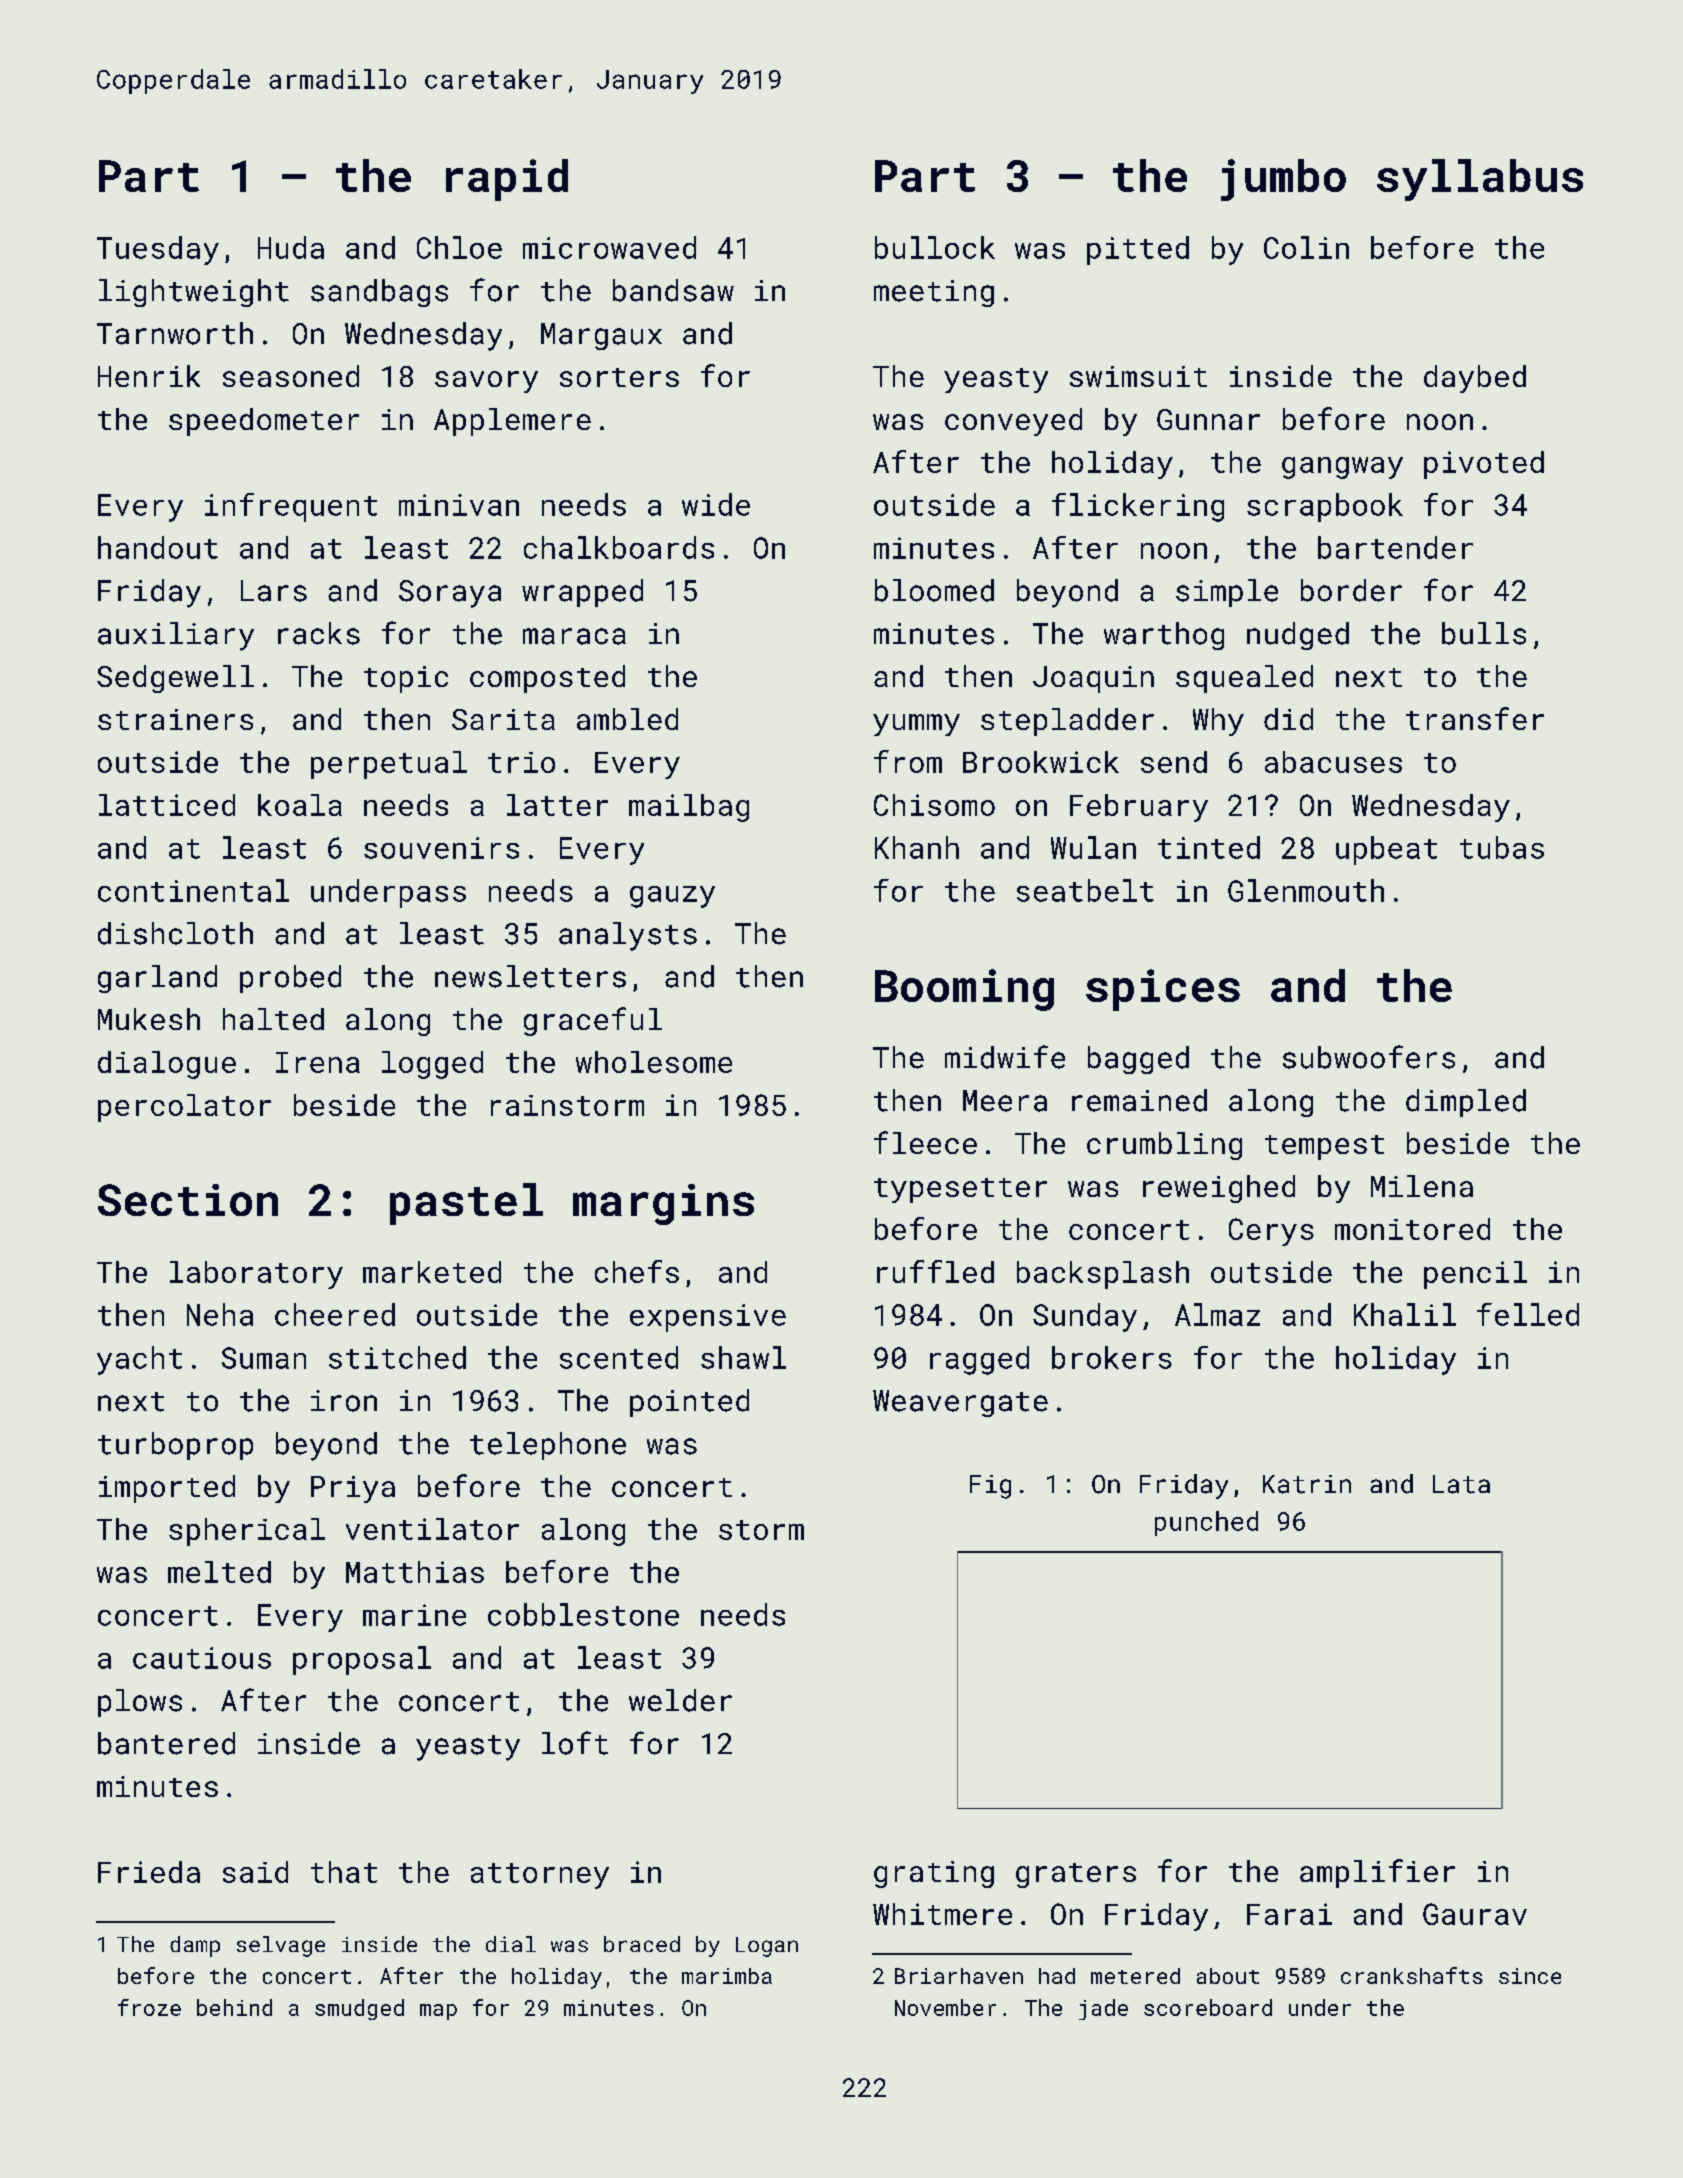  Describe the element at coordinates (1502, 847) in the document. I see `tubas` at that location.
